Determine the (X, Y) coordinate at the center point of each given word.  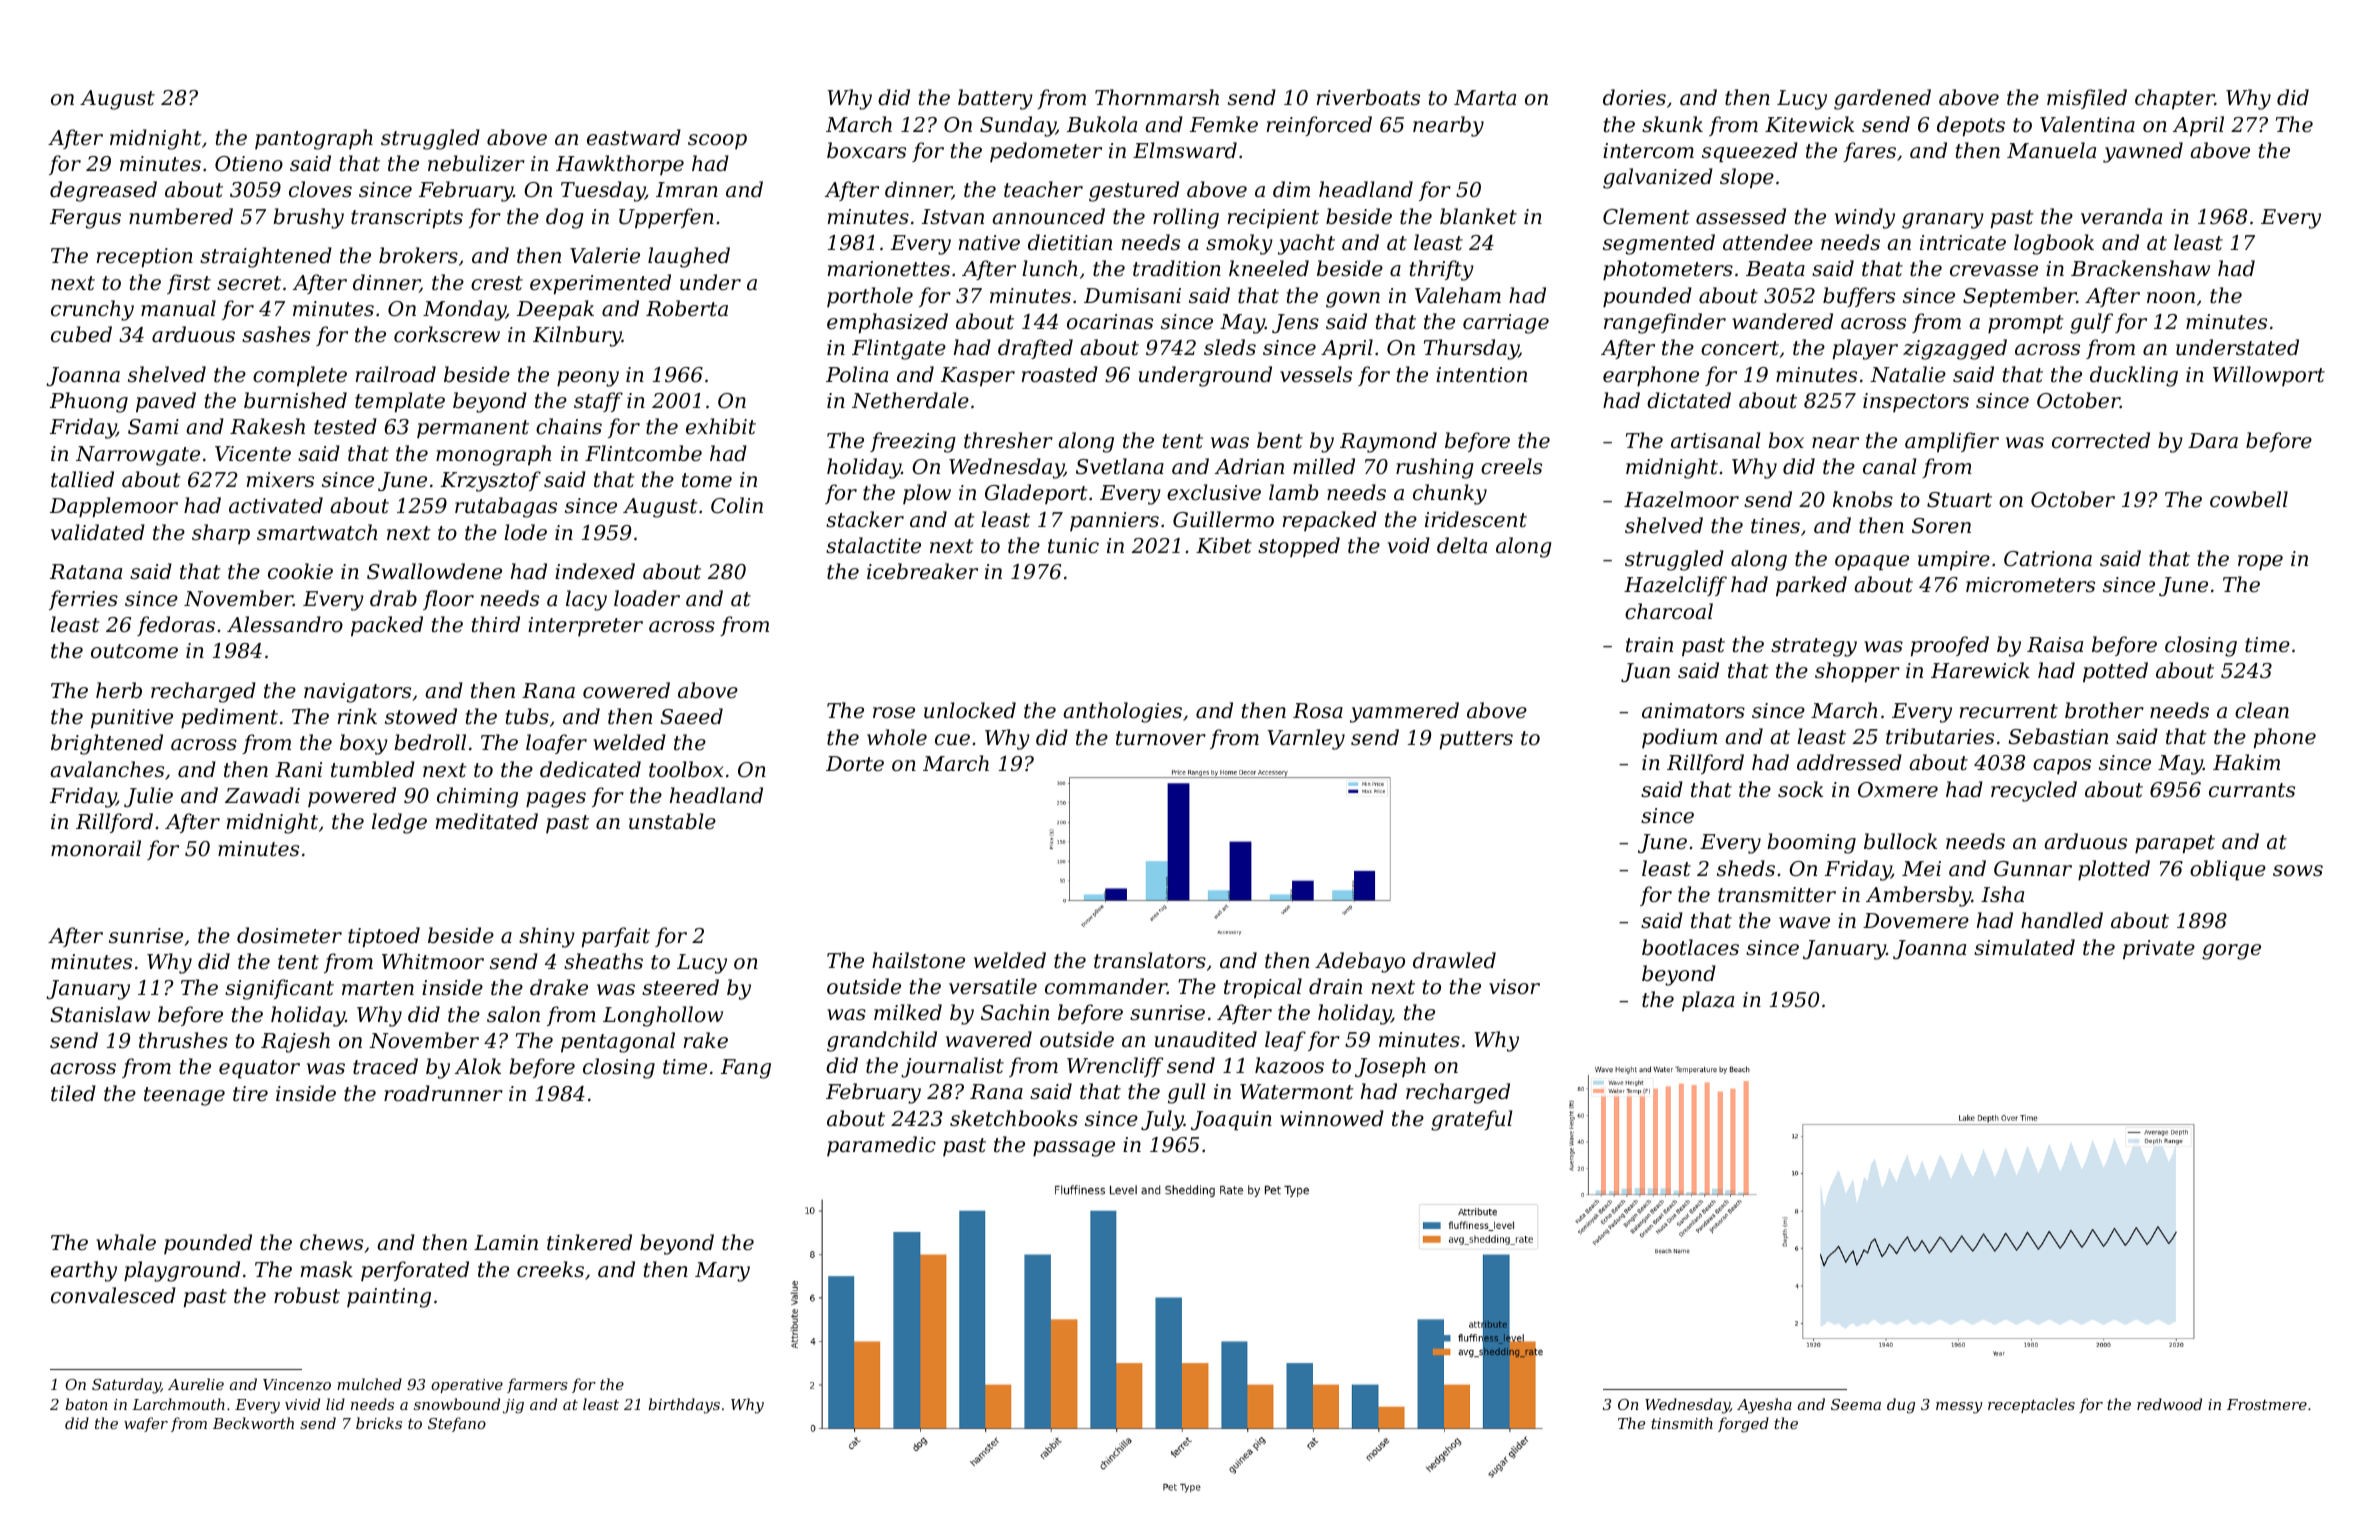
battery (995, 99)
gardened (1882, 99)
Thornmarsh (1157, 97)
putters (1476, 740)
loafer (556, 744)
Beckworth (253, 1423)
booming (1811, 843)
